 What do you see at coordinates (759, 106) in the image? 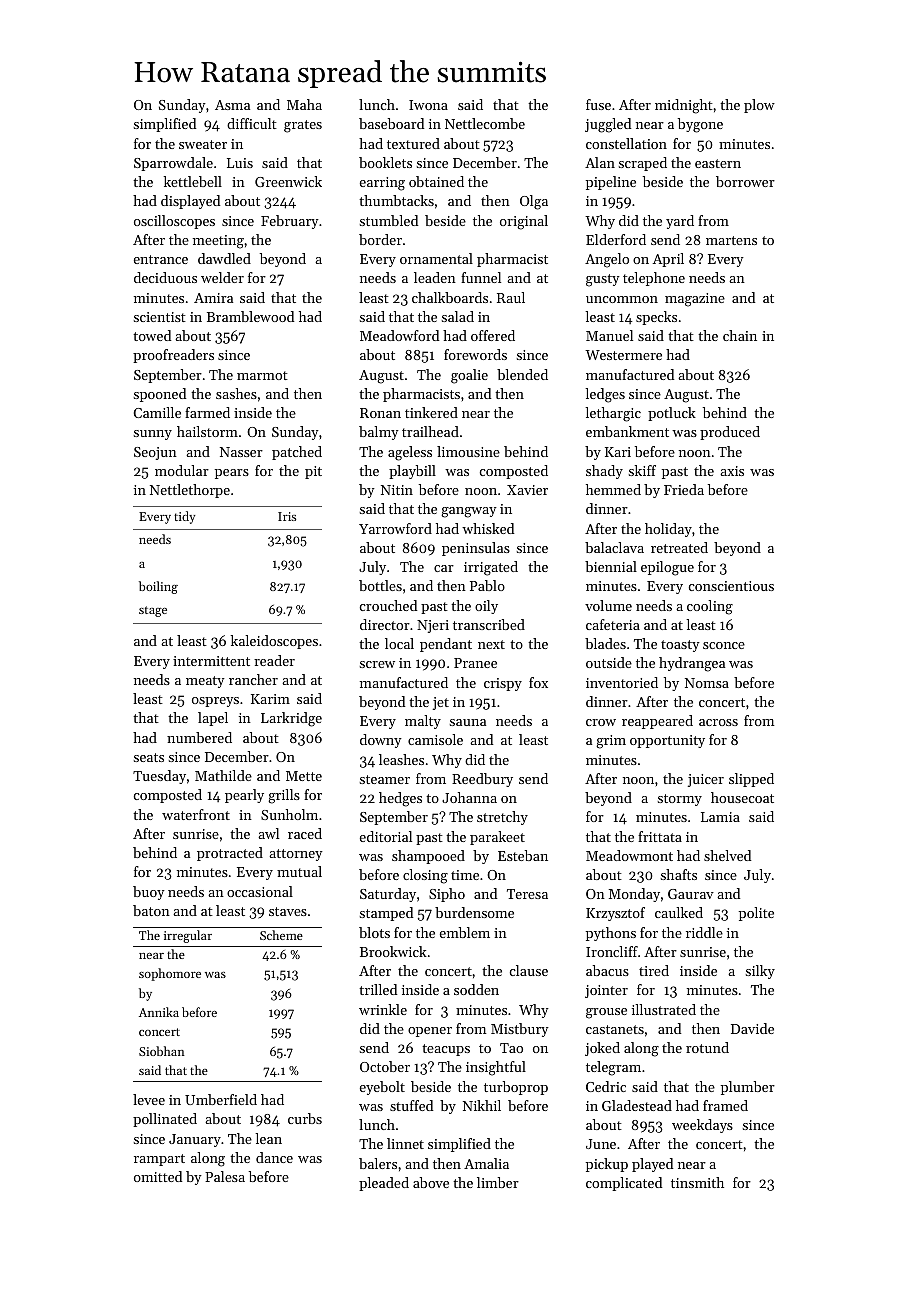
I see `plow` at bounding box center [759, 106].
